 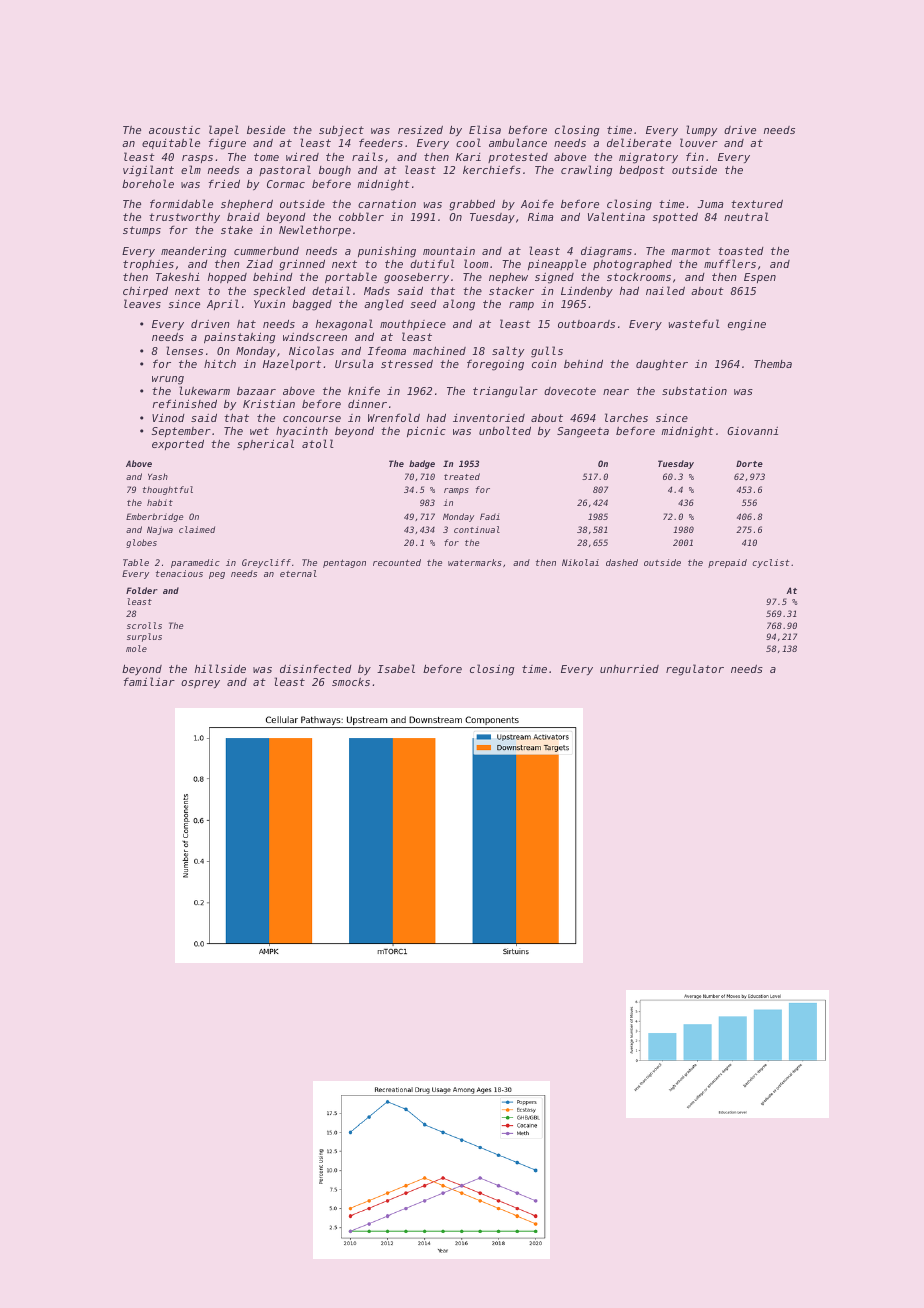 I want to click on tenacious, so click(x=179, y=573).
